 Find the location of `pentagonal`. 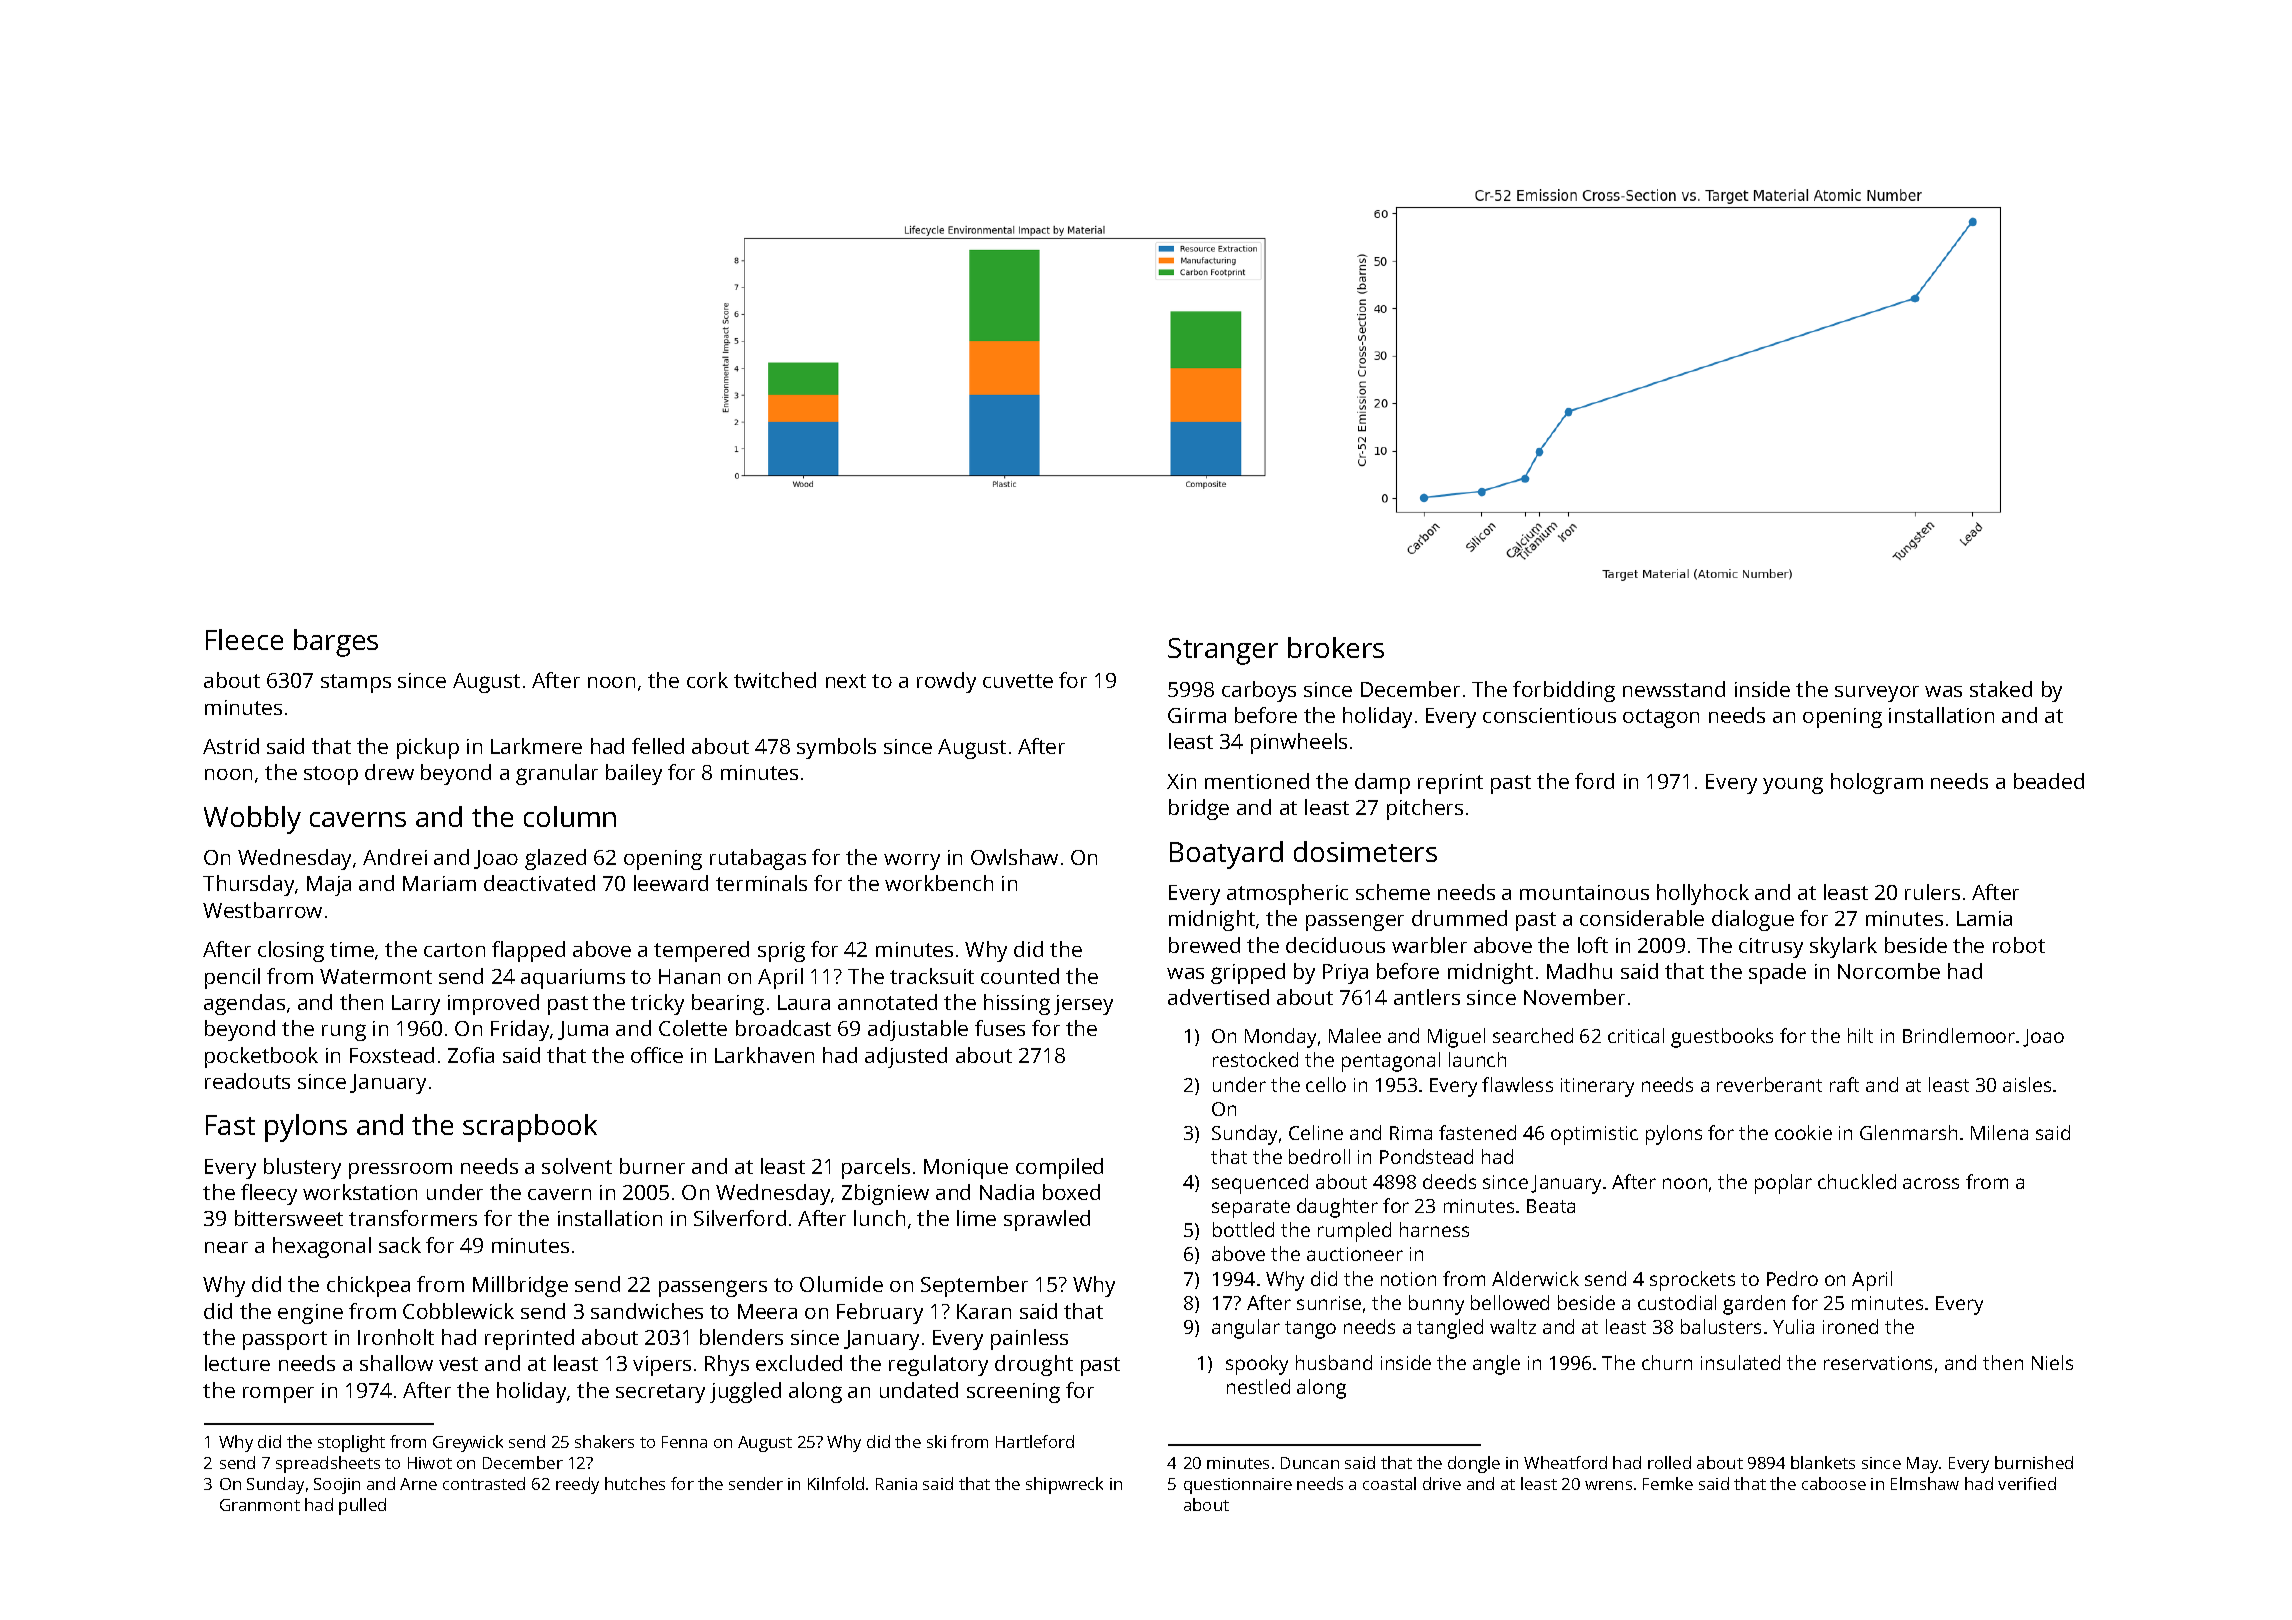

pentagonal is located at coordinates (1391, 1062).
